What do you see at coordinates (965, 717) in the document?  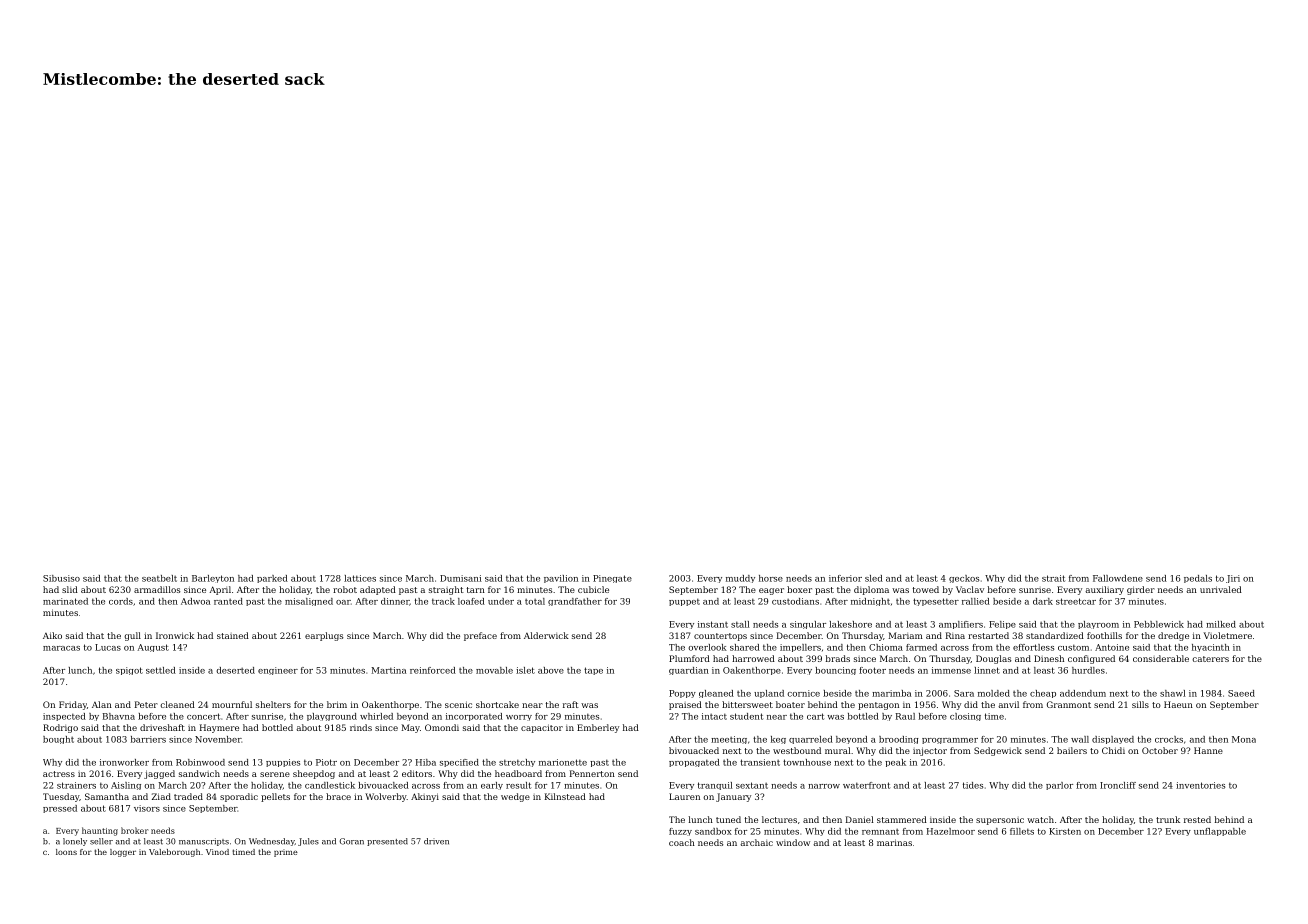 I see `closing` at bounding box center [965, 717].
